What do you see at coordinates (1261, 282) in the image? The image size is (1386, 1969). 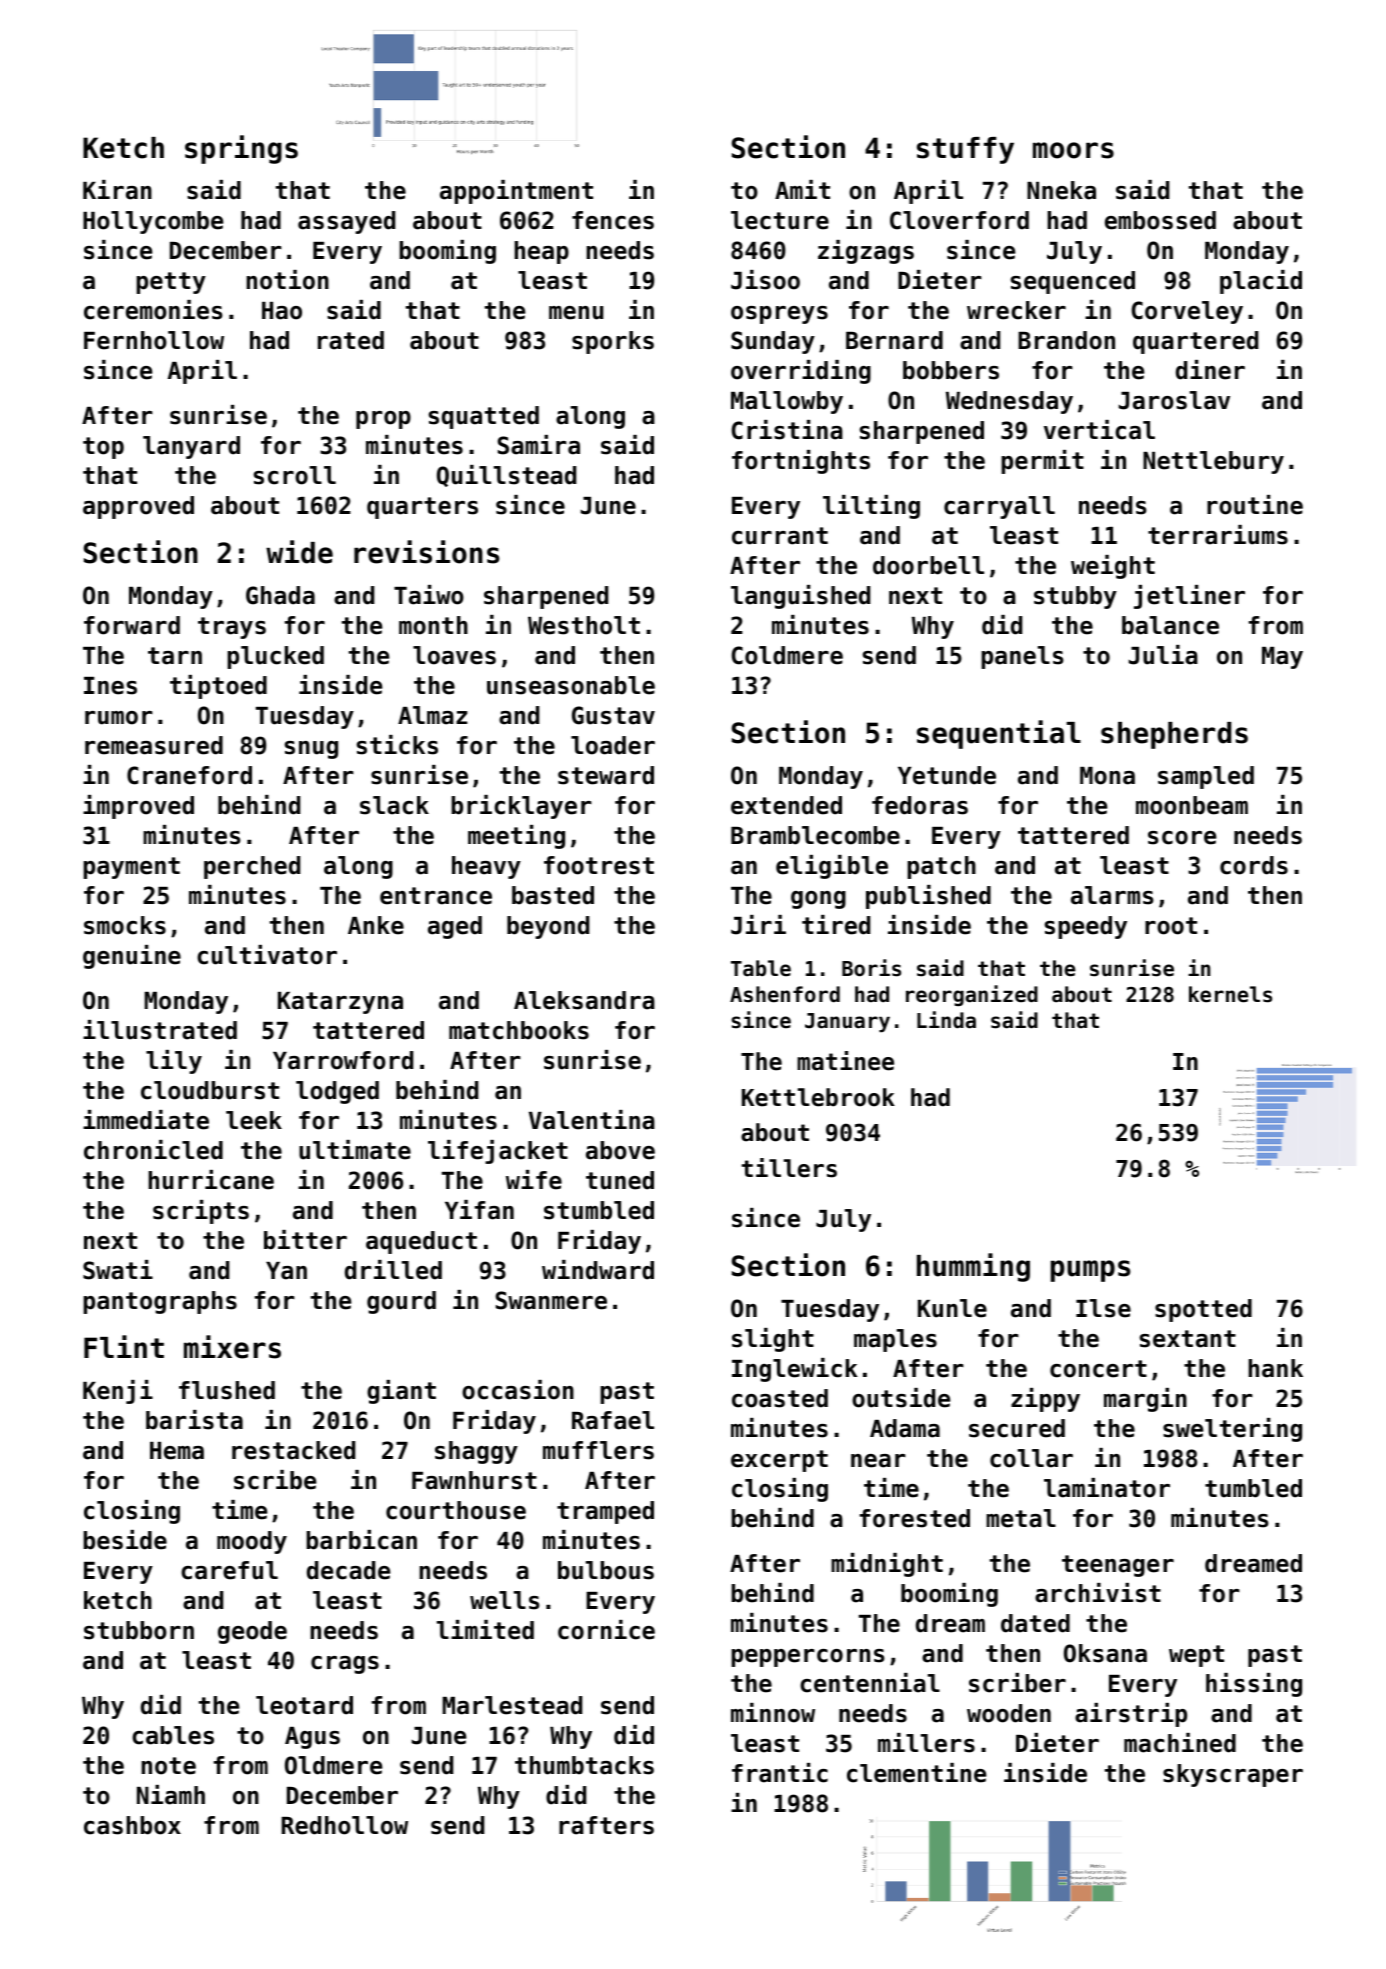 I see `placid` at bounding box center [1261, 282].
